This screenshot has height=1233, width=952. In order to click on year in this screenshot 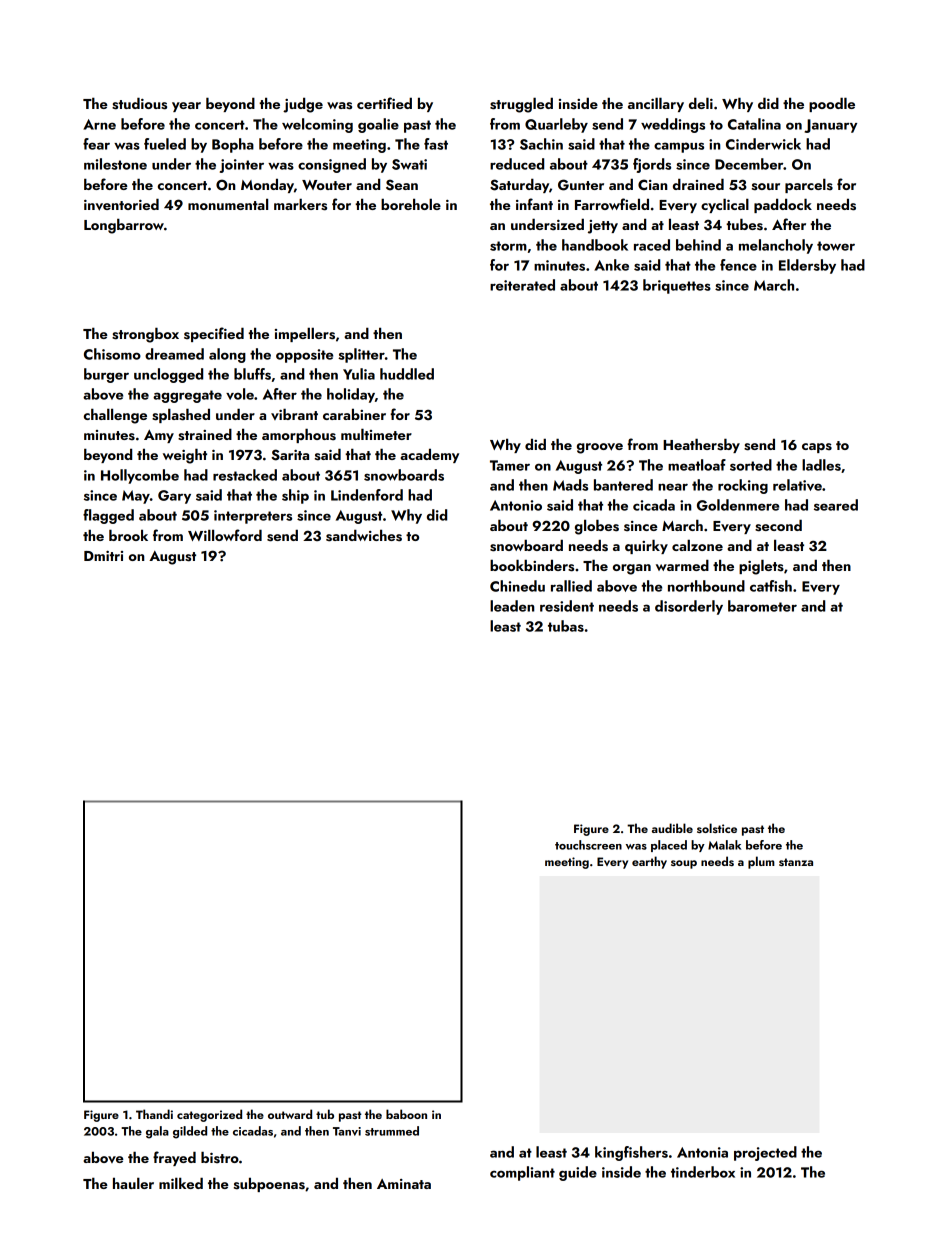, I will do `click(186, 107)`.
